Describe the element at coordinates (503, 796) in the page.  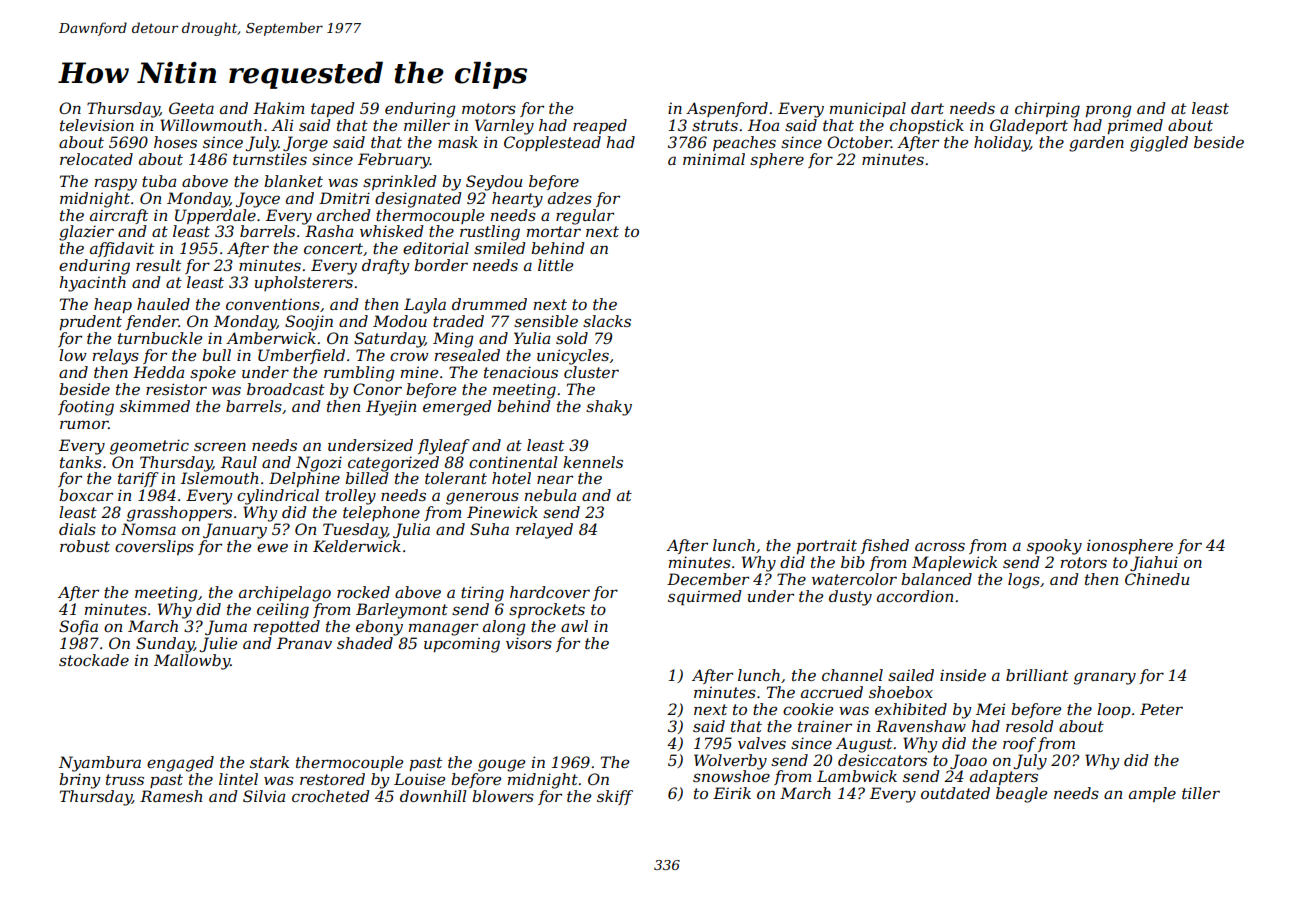
I see `blowers` at that location.
